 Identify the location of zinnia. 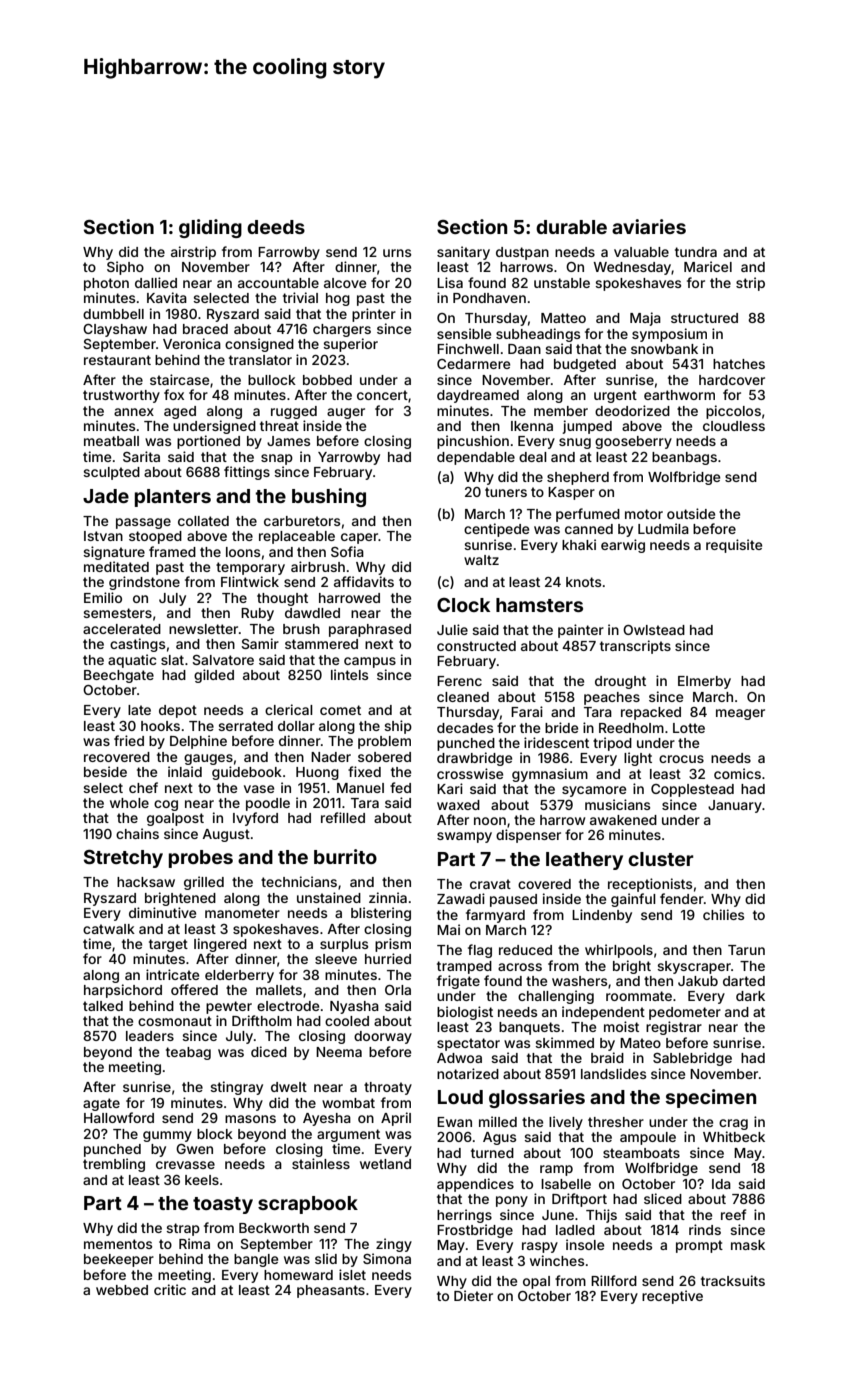
(388, 897).
